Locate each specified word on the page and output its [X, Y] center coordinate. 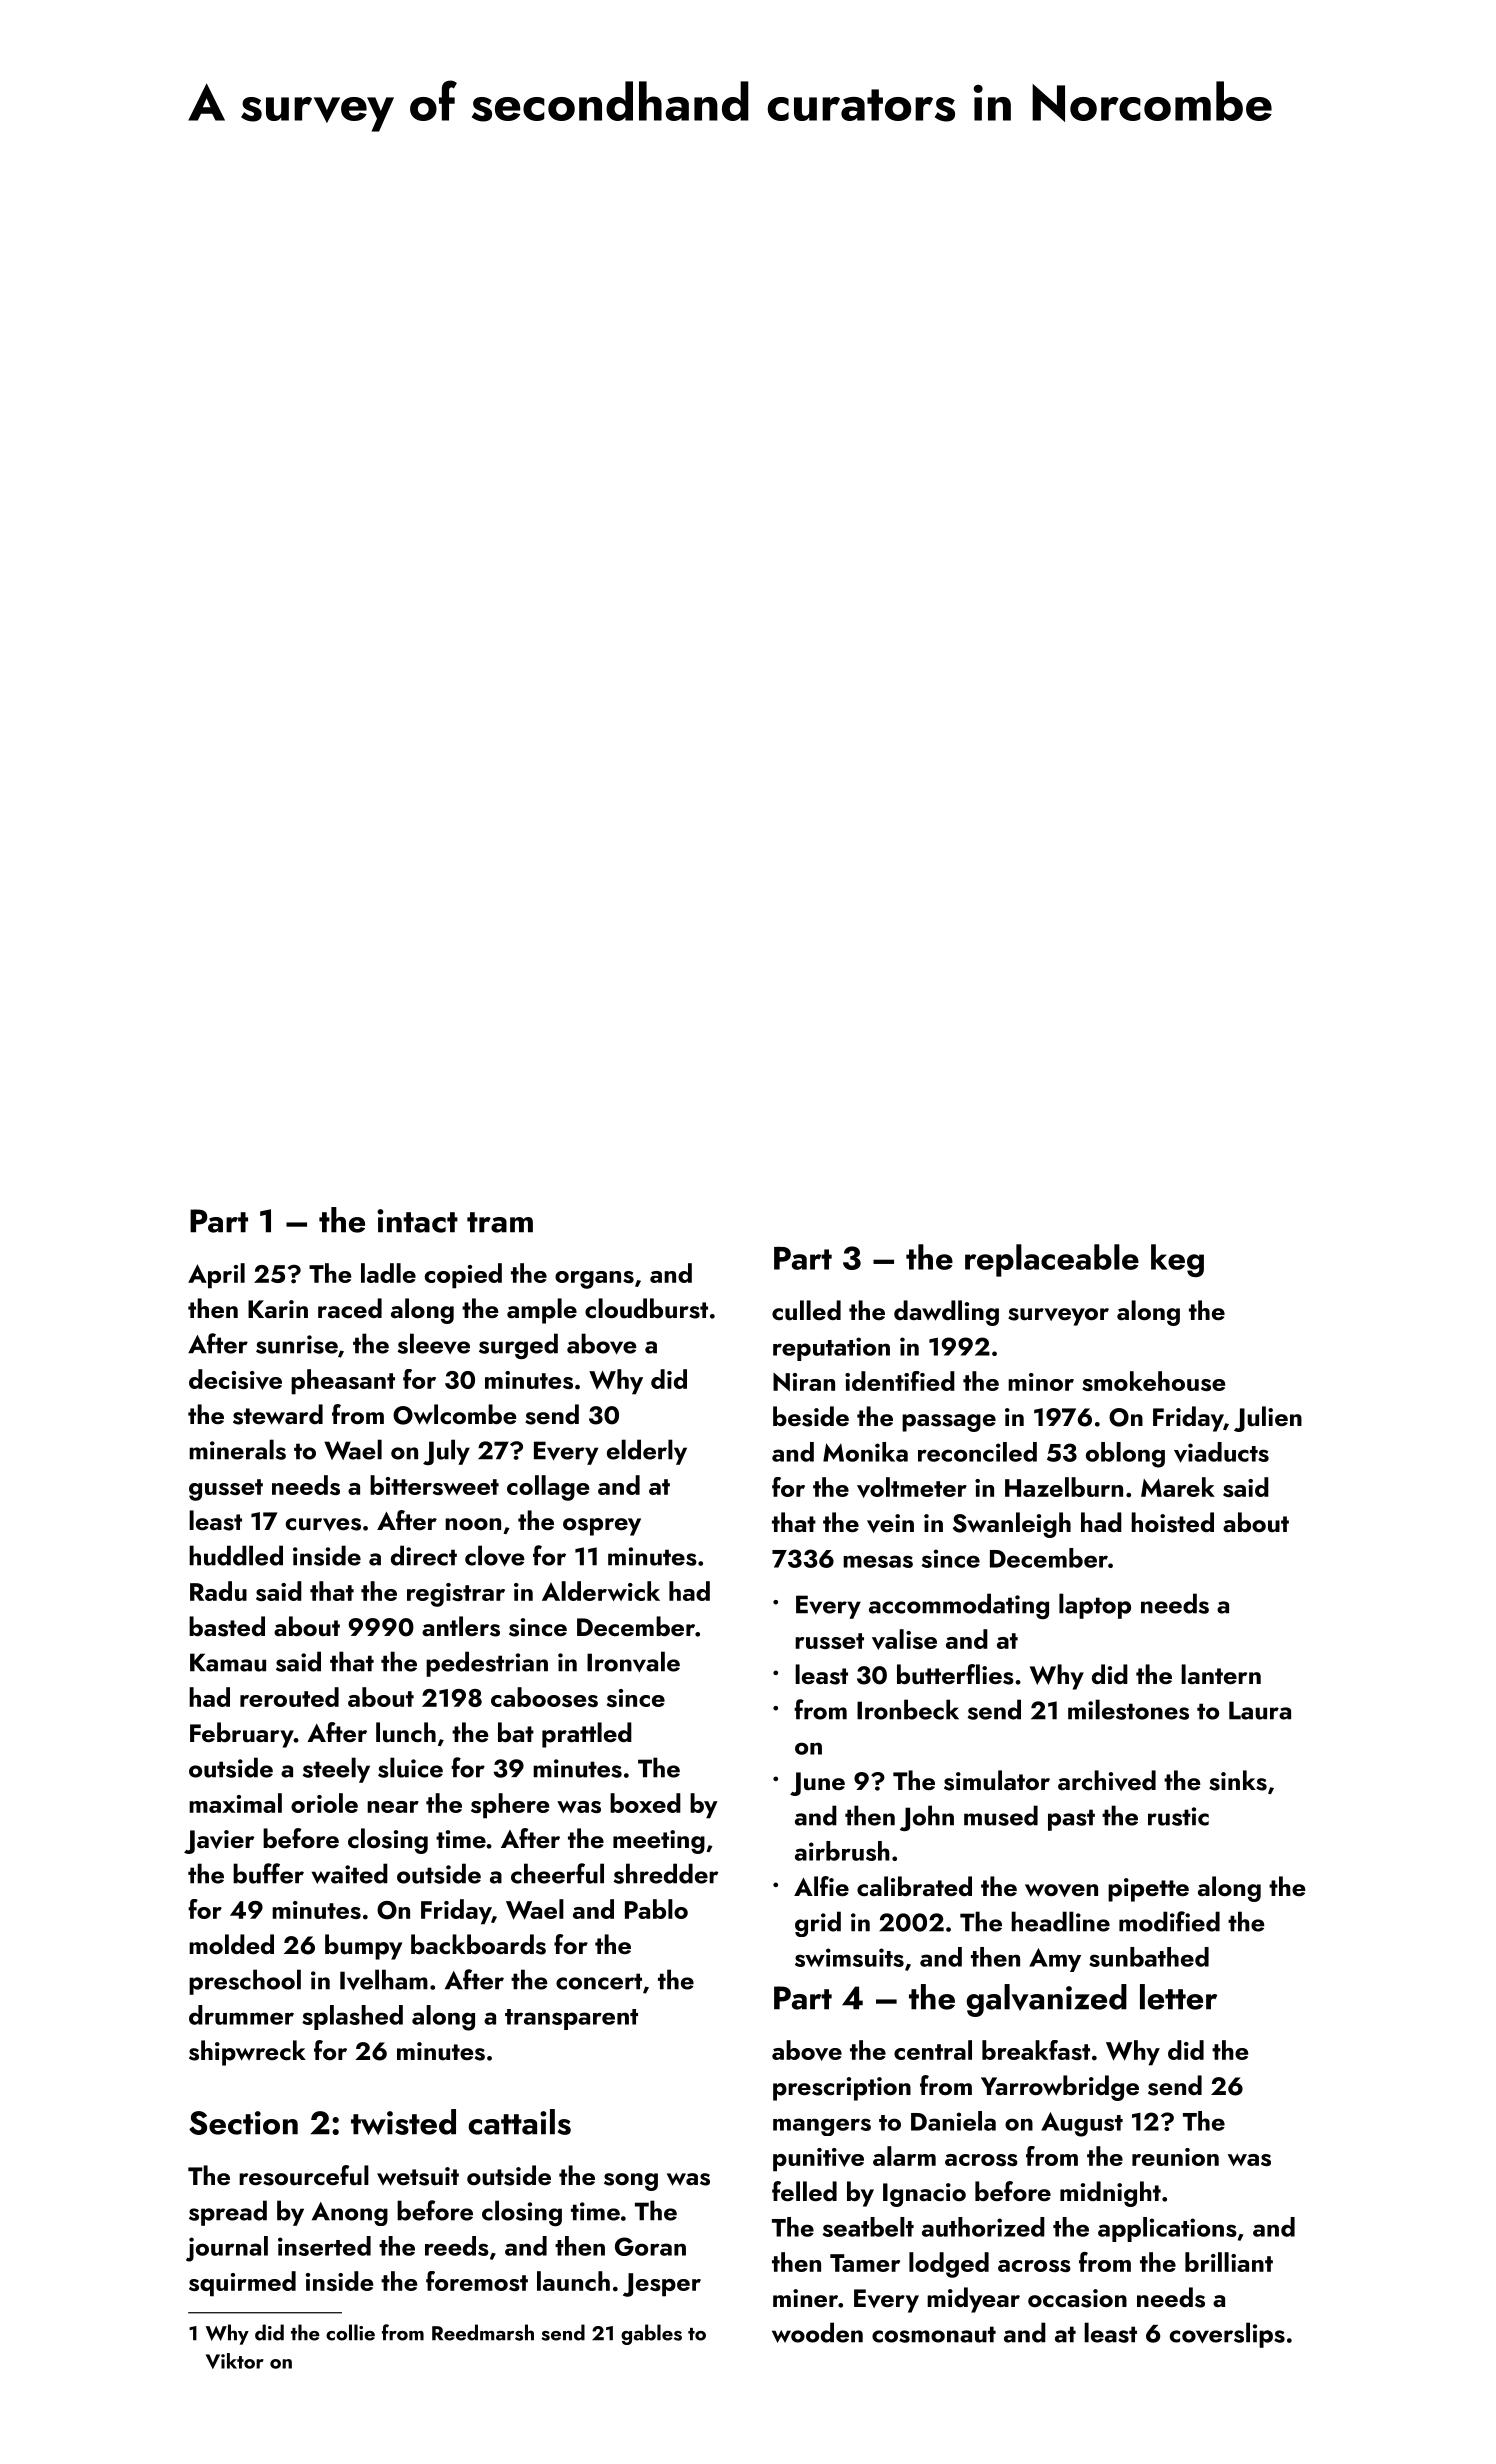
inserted [324, 2246]
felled [804, 2191]
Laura [1260, 1710]
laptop [1095, 1606]
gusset [226, 1490]
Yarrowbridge [1060, 2088]
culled [806, 1310]
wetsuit [418, 2176]
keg [1177, 1260]
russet [829, 1641]
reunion [1175, 2157]
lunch [406, 1732]
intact [417, 1221]
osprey [602, 1527]
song [631, 2182]
